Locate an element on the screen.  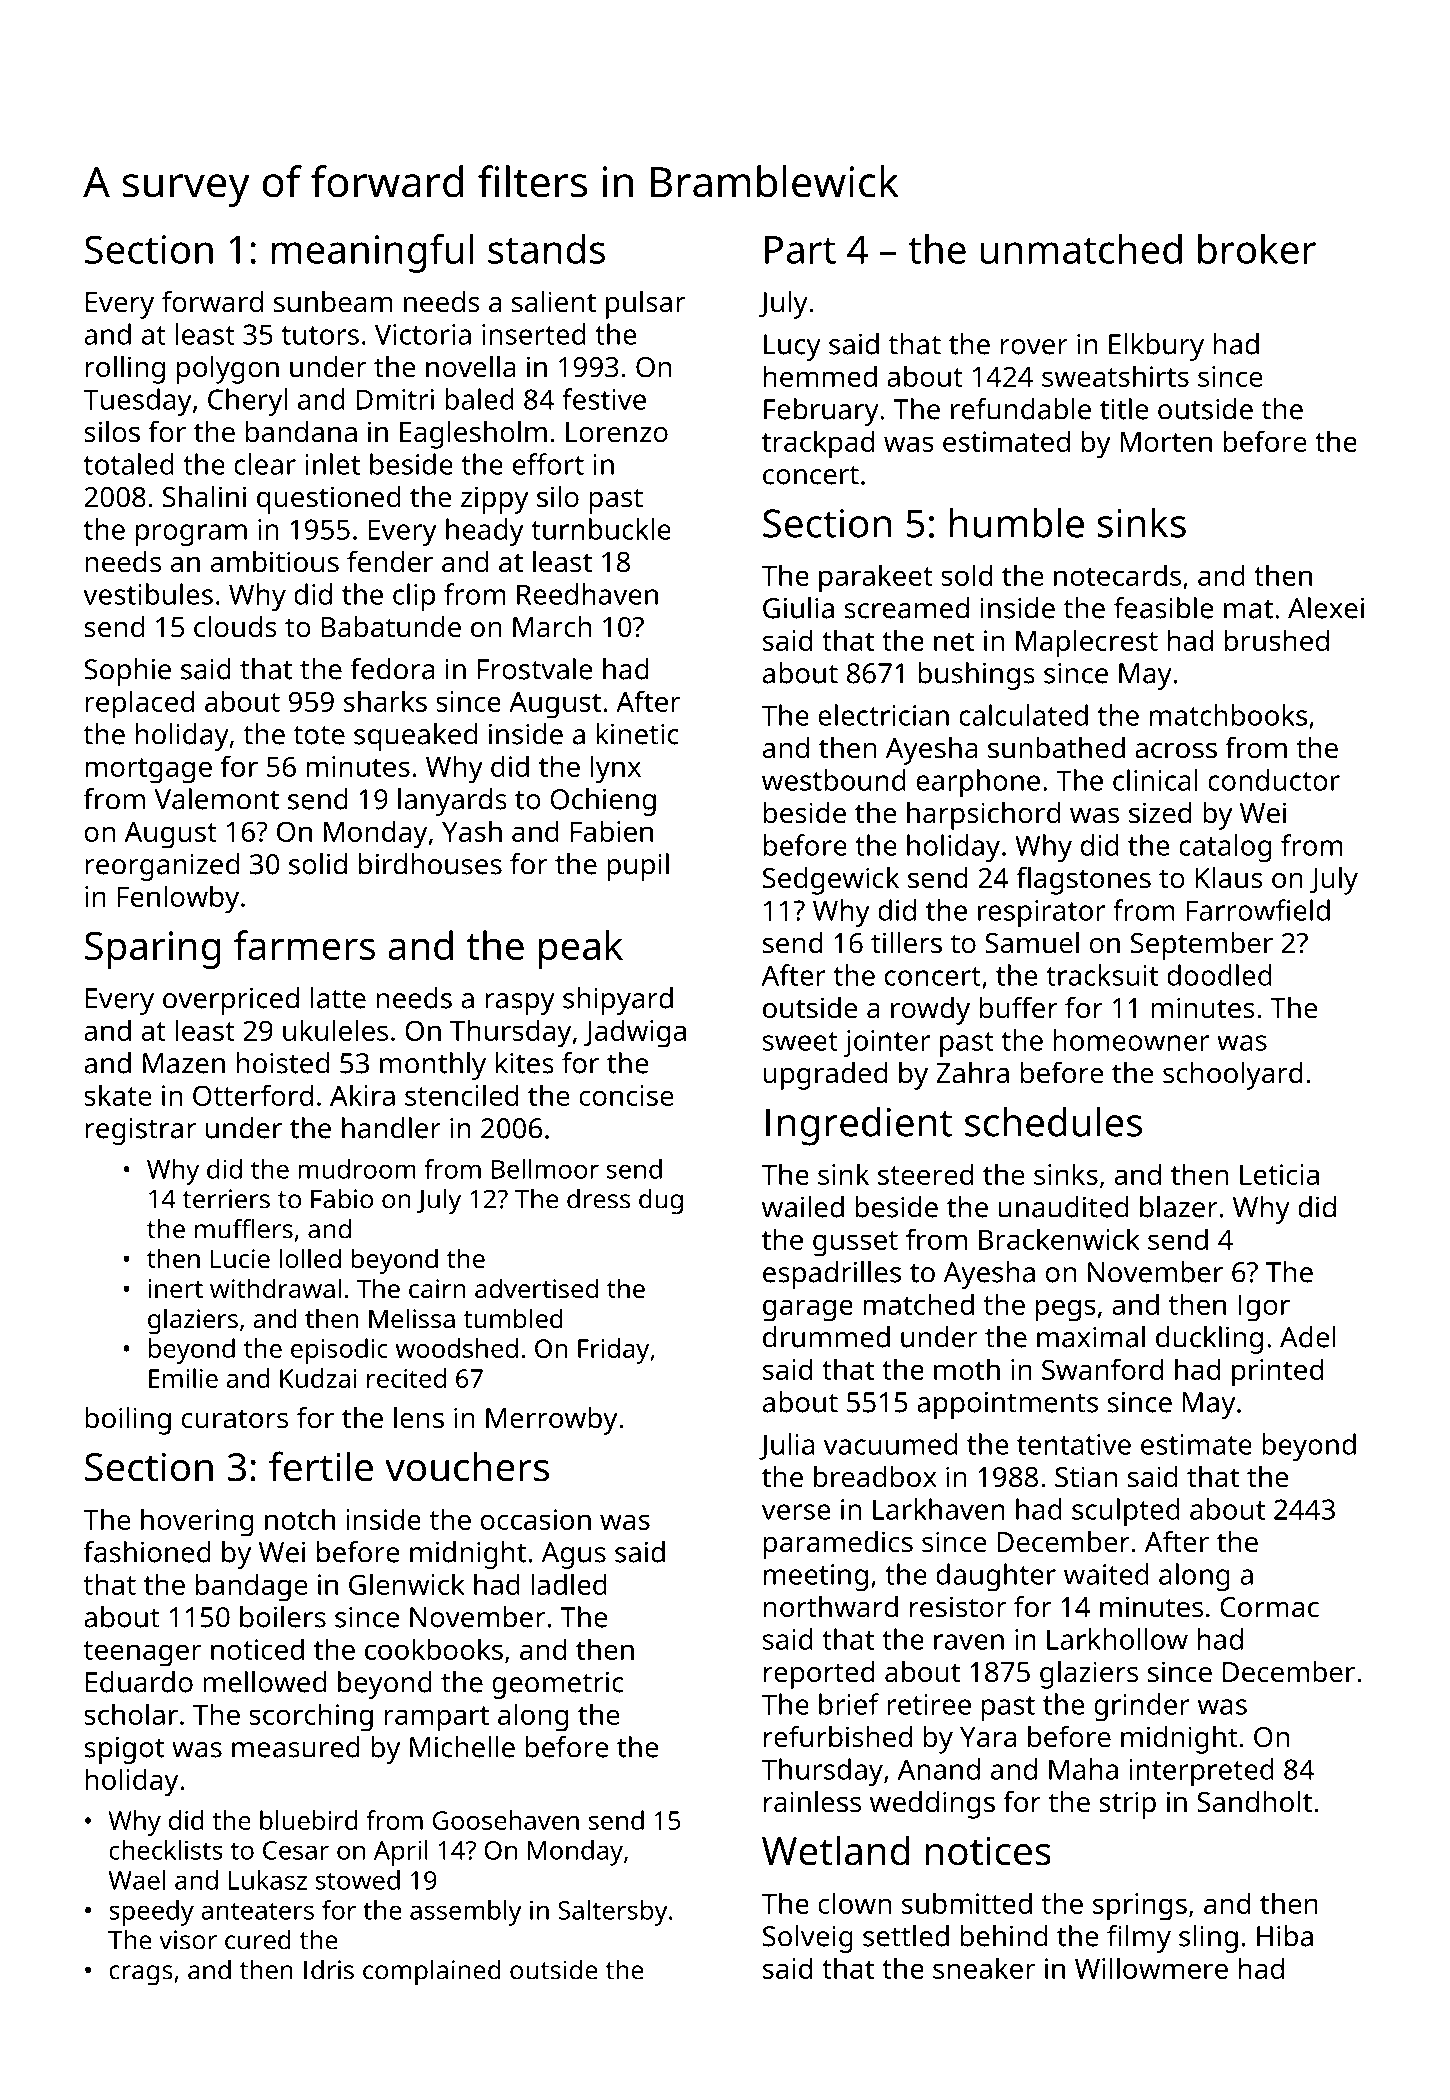
latte is located at coordinates (338, 998).
